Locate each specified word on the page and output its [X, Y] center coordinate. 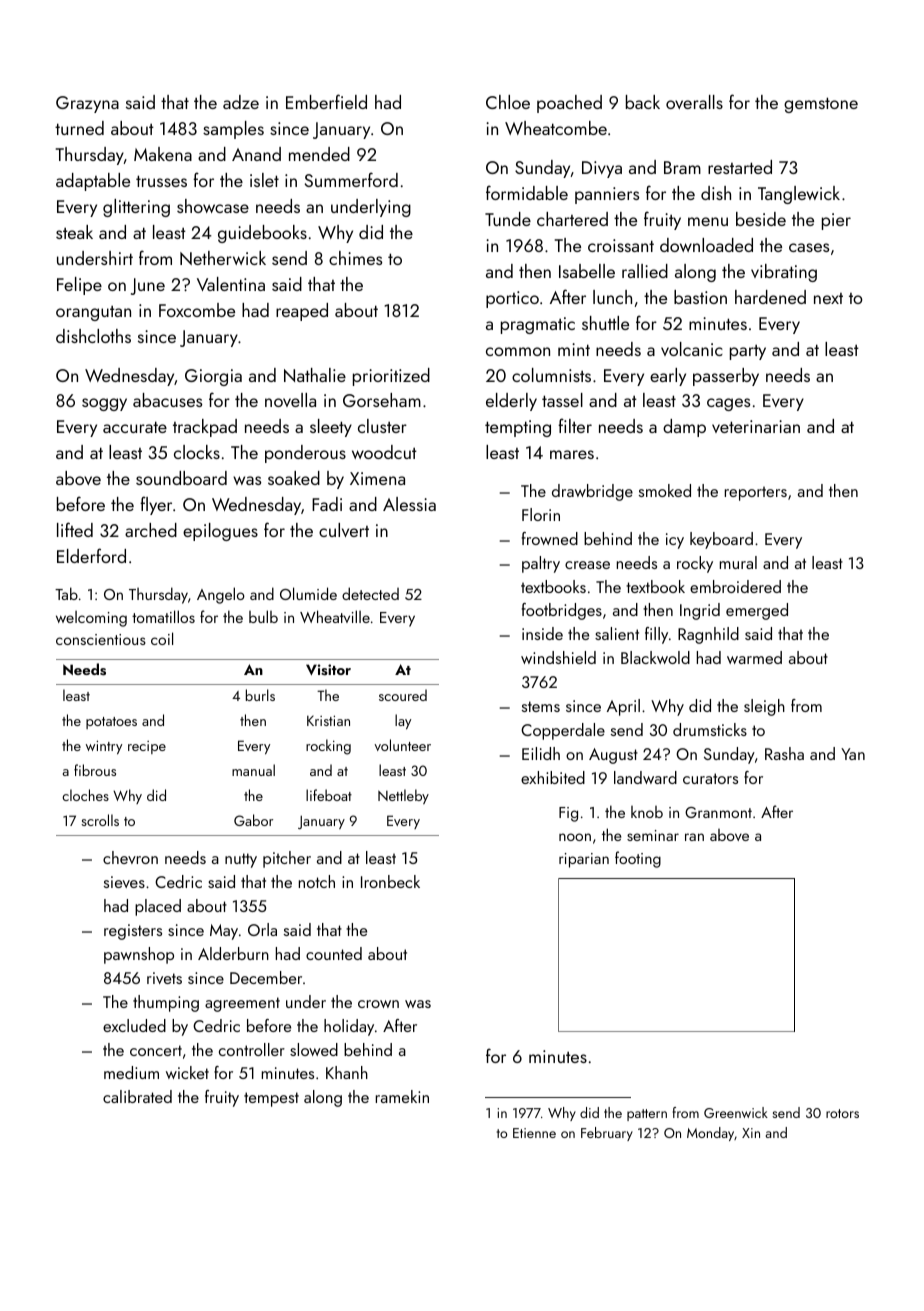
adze [241, 102]
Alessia [409, 504]
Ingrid [700, 611]
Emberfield [326, 101]
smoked [665, 490]
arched [151, 530]
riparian [584, 860]
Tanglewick [799, 195]
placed [158, 907]
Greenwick [736, 1112]
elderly [511, 402]
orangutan [93, 313]
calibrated [137, 1096]
